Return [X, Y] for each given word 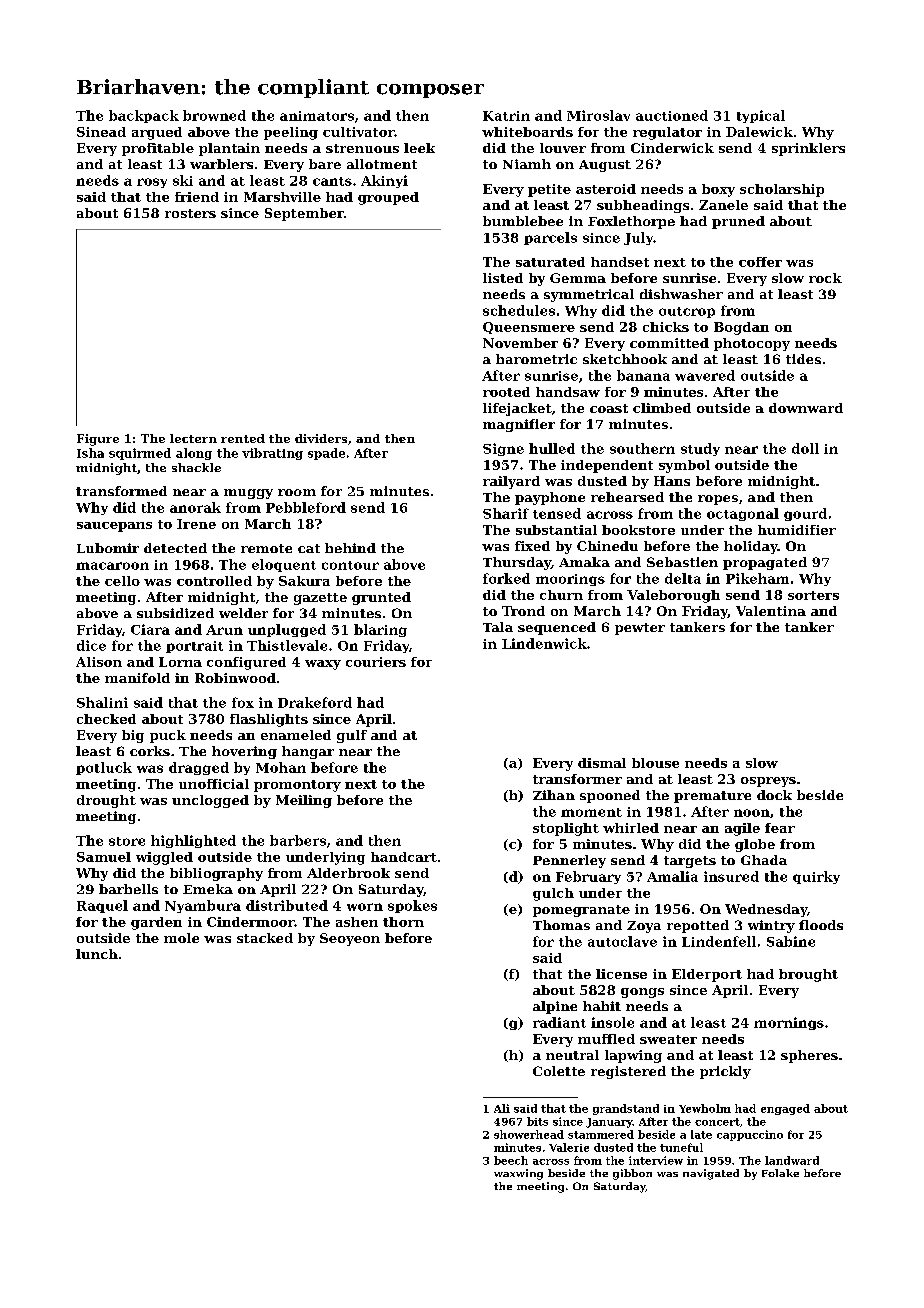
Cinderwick [672, 148]
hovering [244, 752]
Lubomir [108, 548]
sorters [813, 595]
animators [317, 116]
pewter [640, 629]
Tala [498, 627]
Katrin [506, 116]
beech [511, 1160]
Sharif [506, 513]
